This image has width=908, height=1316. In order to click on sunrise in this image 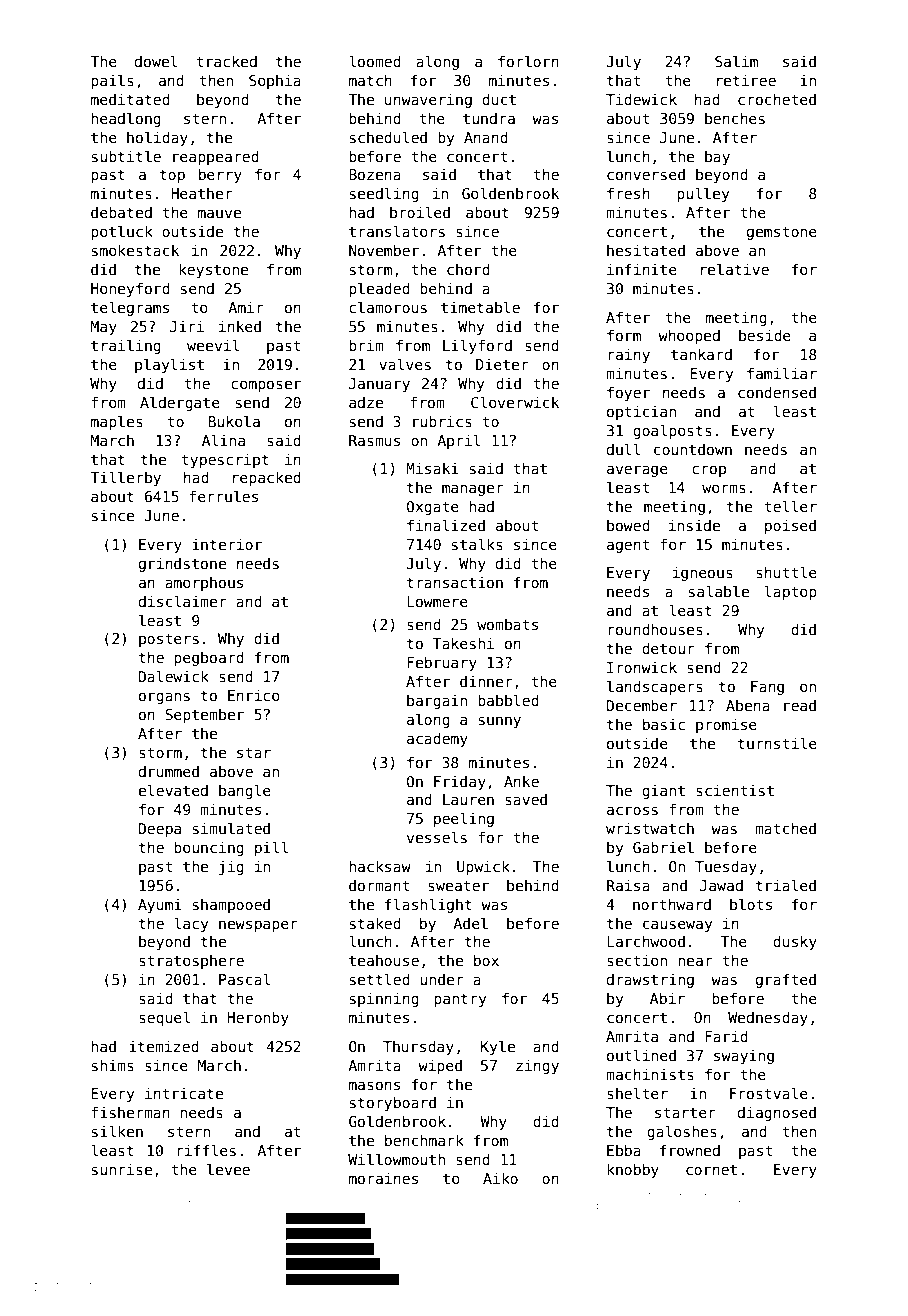, I will do `click(122, 1169)`.
